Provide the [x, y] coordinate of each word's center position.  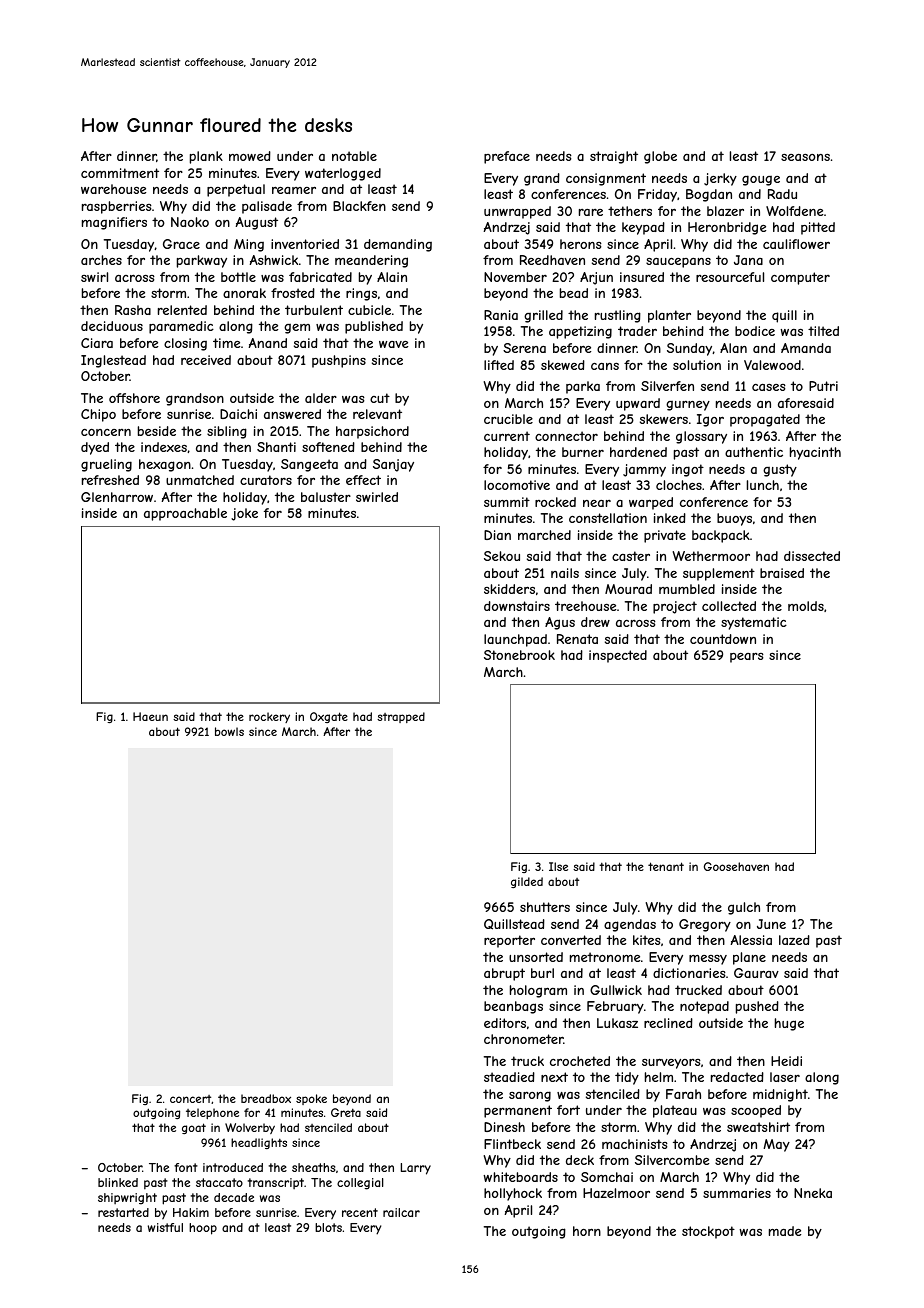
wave [393, 344]
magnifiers [114, 223]
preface [507, 157]
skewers [664, 419]
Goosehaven [736, 866]
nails [565, 573]
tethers [630, 211]
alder [321, 398]
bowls [229, 731]
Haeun [150, 716]
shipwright [127, 1199]
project [675, 607]
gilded [527, 882]
